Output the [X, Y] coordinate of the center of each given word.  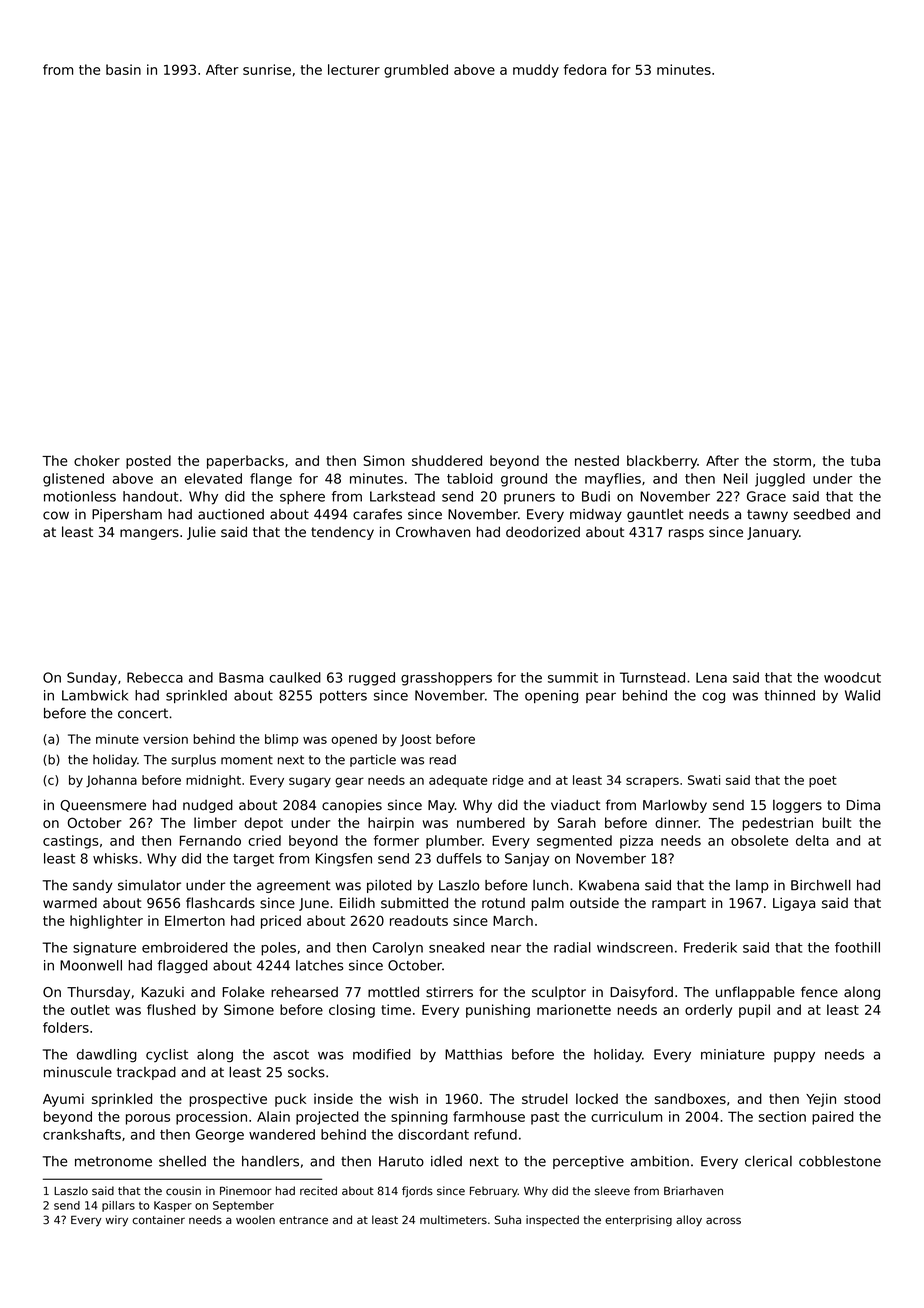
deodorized [543, 532]
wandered [282, 1134]
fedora [585, 69]
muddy [536, 71]
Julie [201, 533]
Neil [736, 478]
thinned [789, 695]
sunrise [267, 69]
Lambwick [95, 695]
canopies [352, 806]
